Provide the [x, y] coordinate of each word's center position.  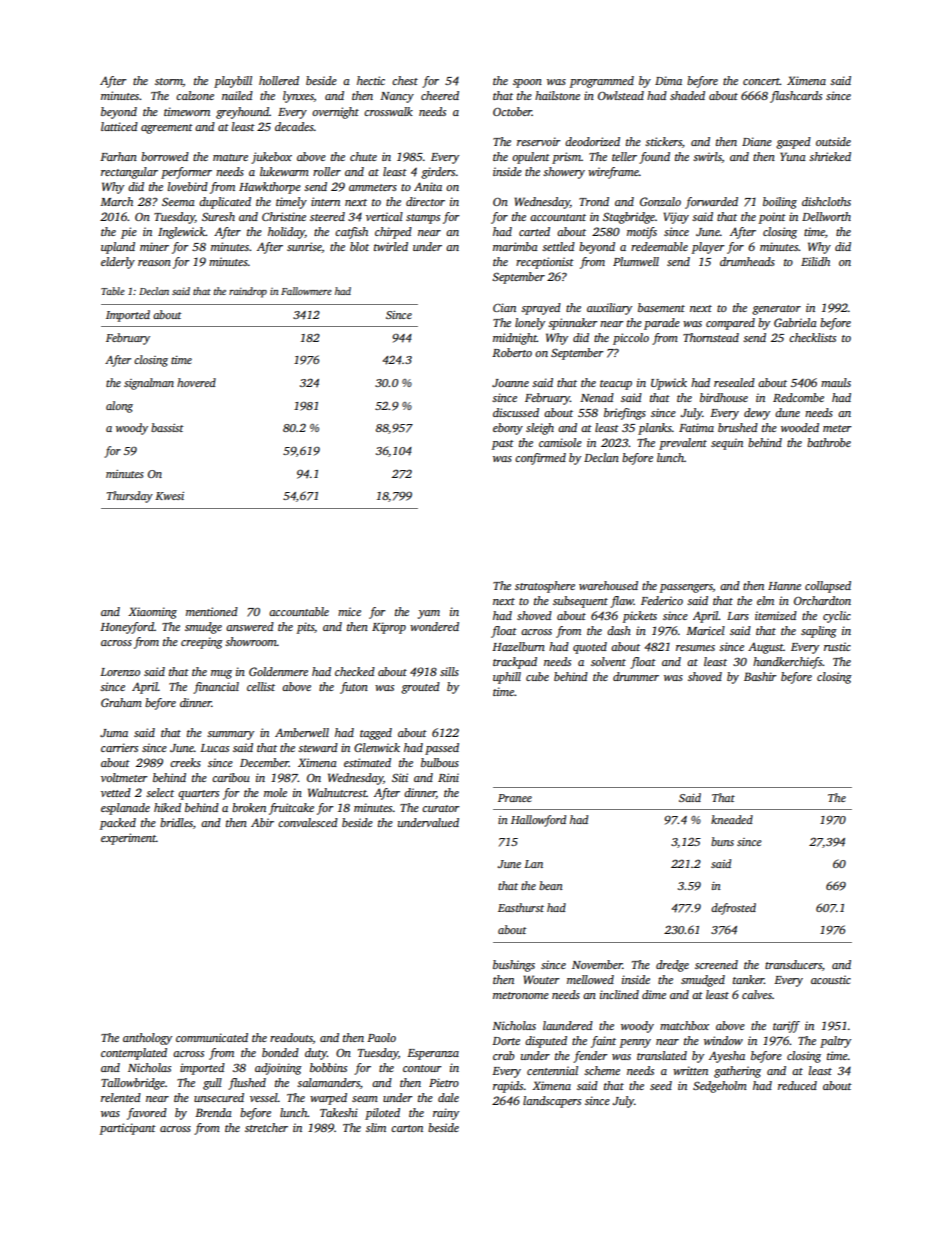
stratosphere [545, 587]
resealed [734, 382]
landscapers [552, 1102]
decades [294, 126]
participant [127, 1129]
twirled [391, 246]
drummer [636, 676]
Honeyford [127, 628]
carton [407, 1128]
